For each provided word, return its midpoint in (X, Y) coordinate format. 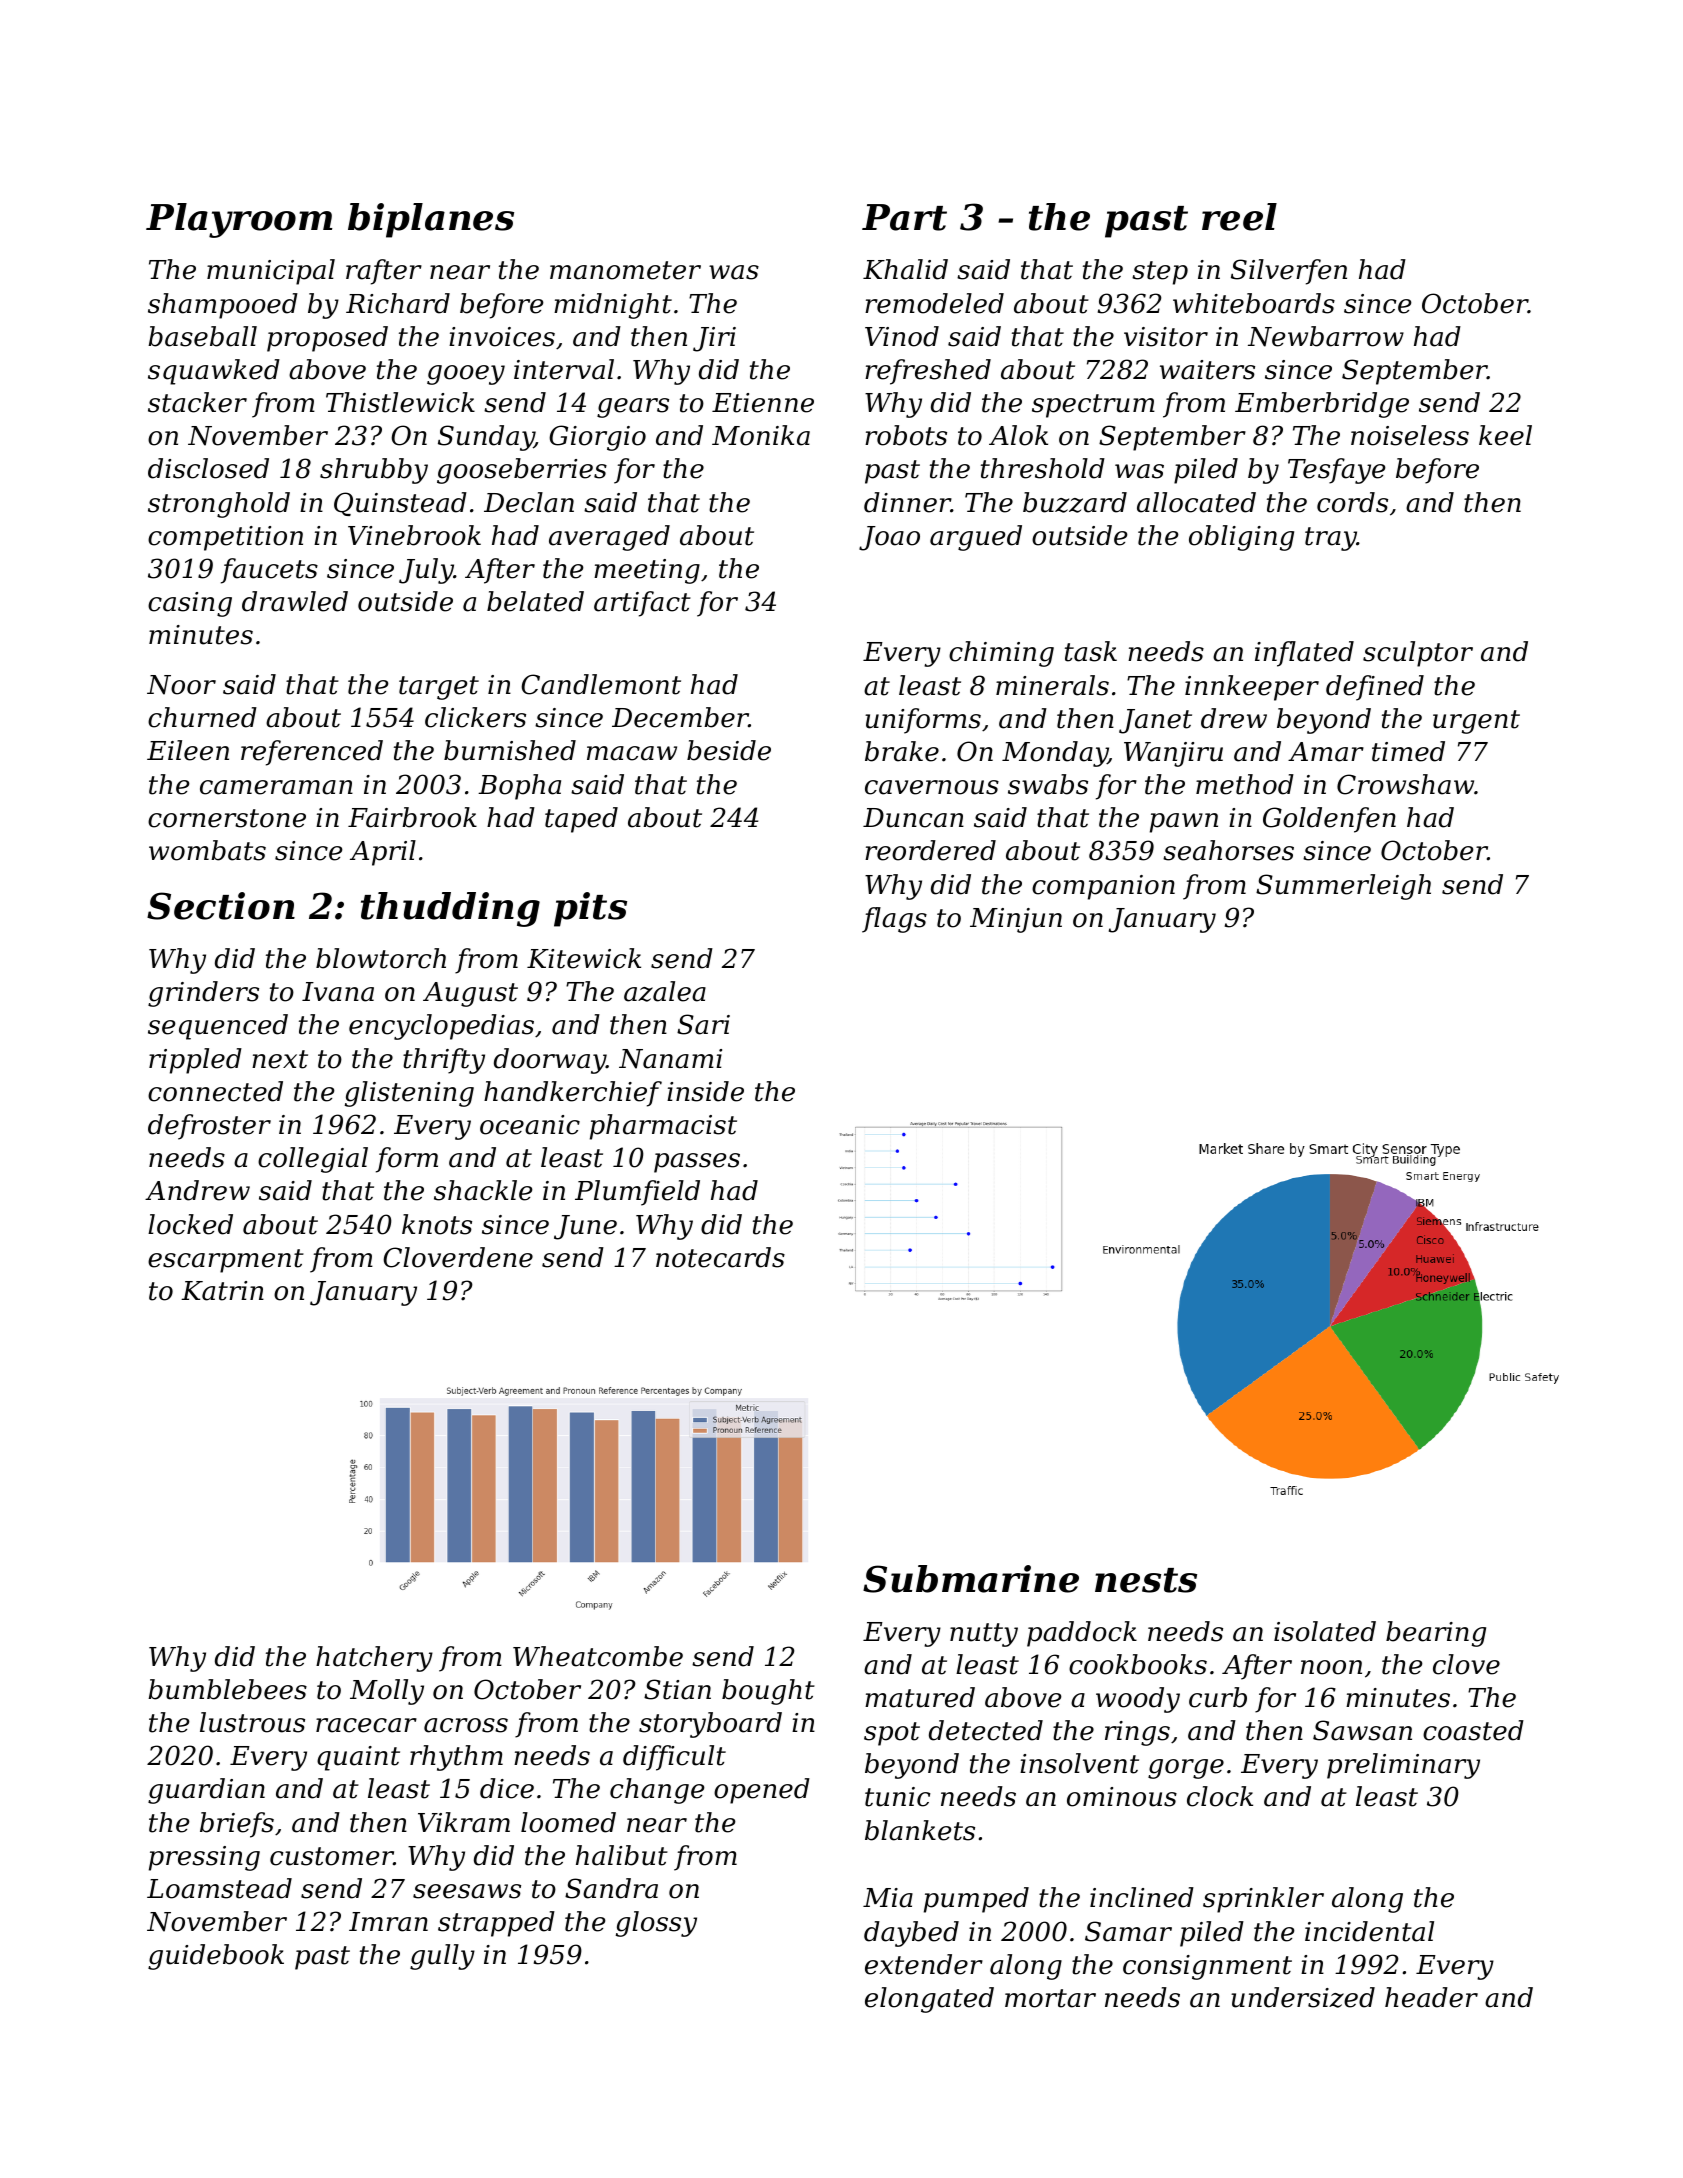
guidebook (216, 1957)
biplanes (431, 220)
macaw (632, 753)
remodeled (934, 303)
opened (762, 1791)
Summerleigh (1343, 887)
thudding (450, 909)
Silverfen (1289, 272)
